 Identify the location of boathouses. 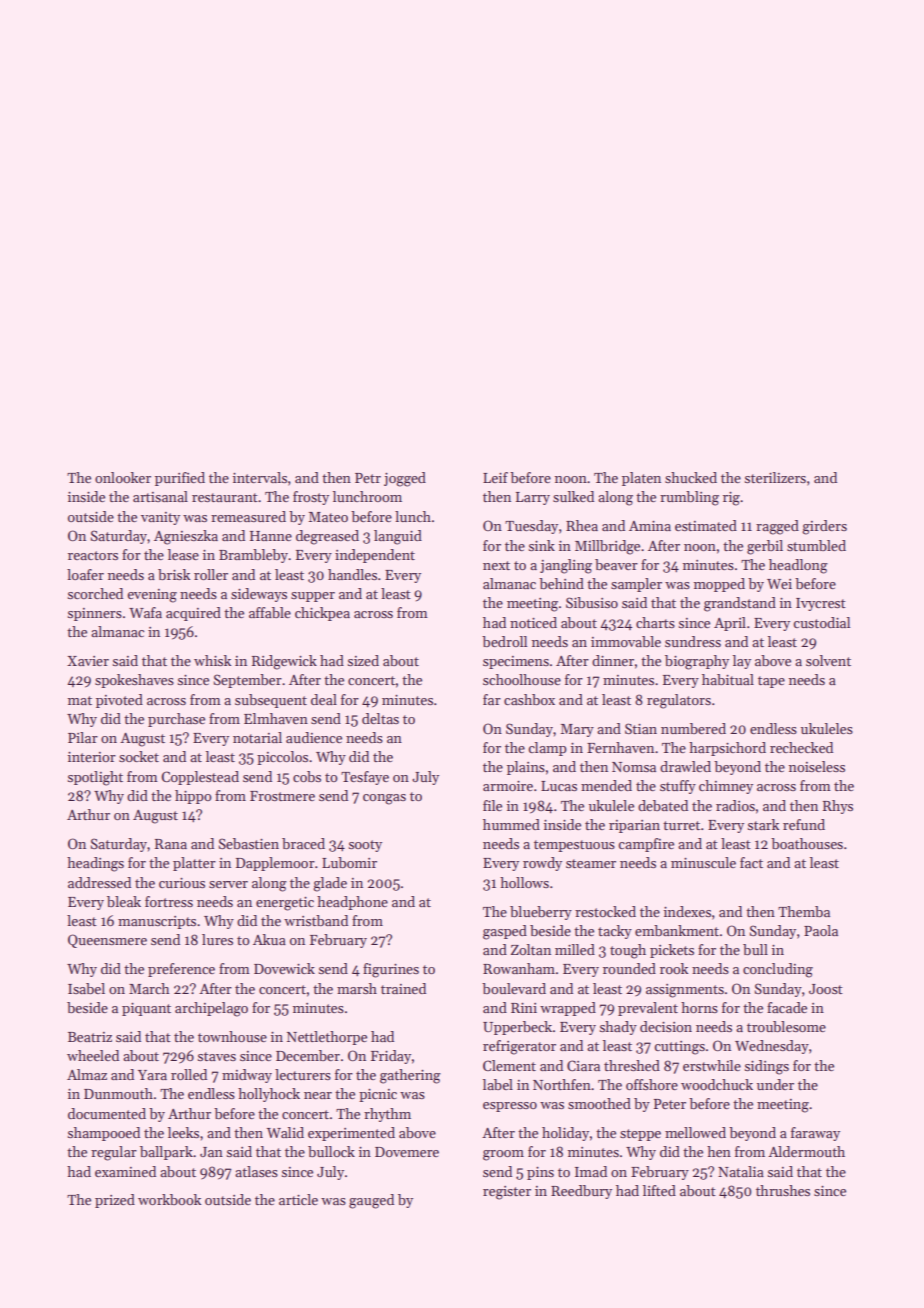
(807, 843).
